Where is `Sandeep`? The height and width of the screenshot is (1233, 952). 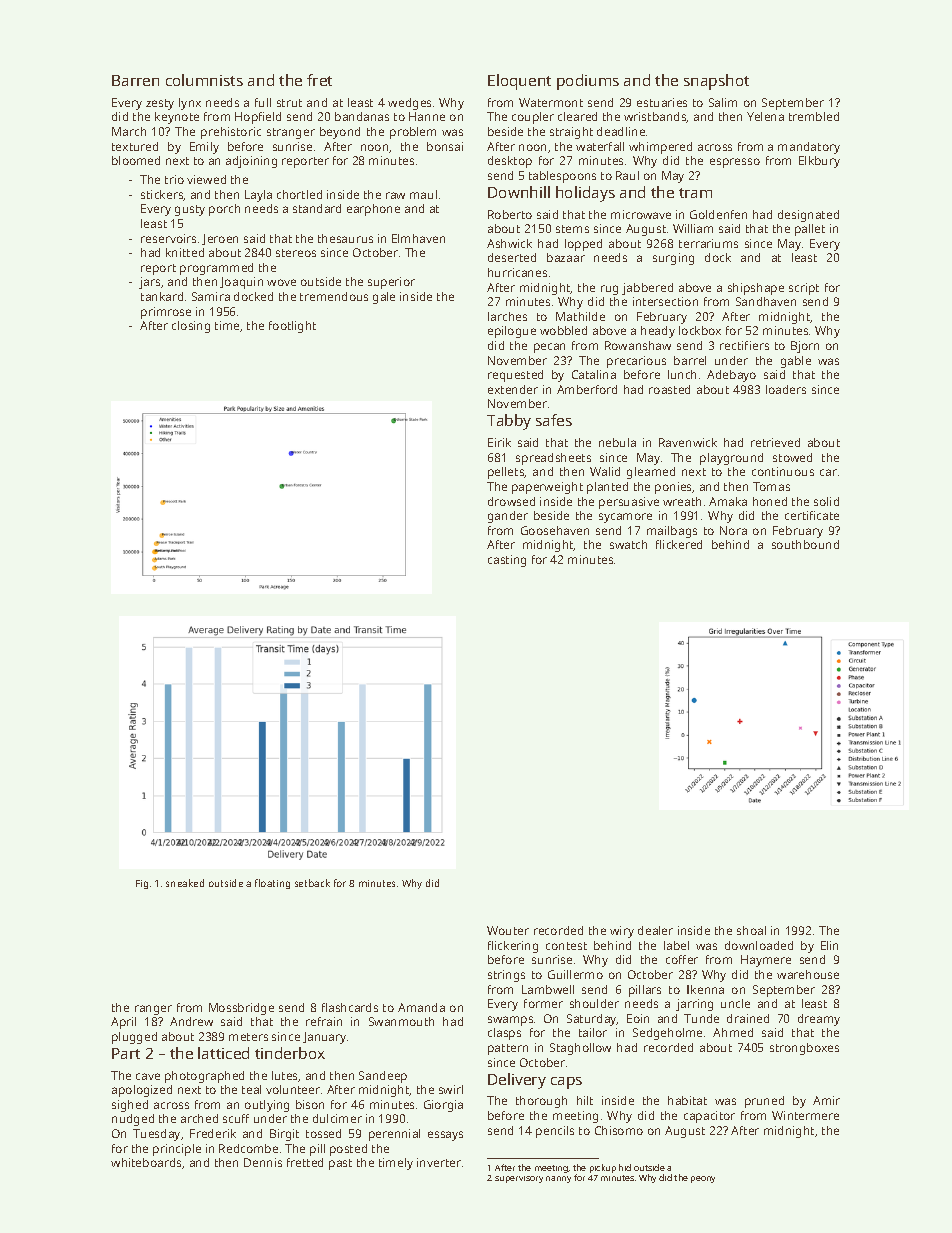
Sandeep is located at coordinates (383, 1077).
